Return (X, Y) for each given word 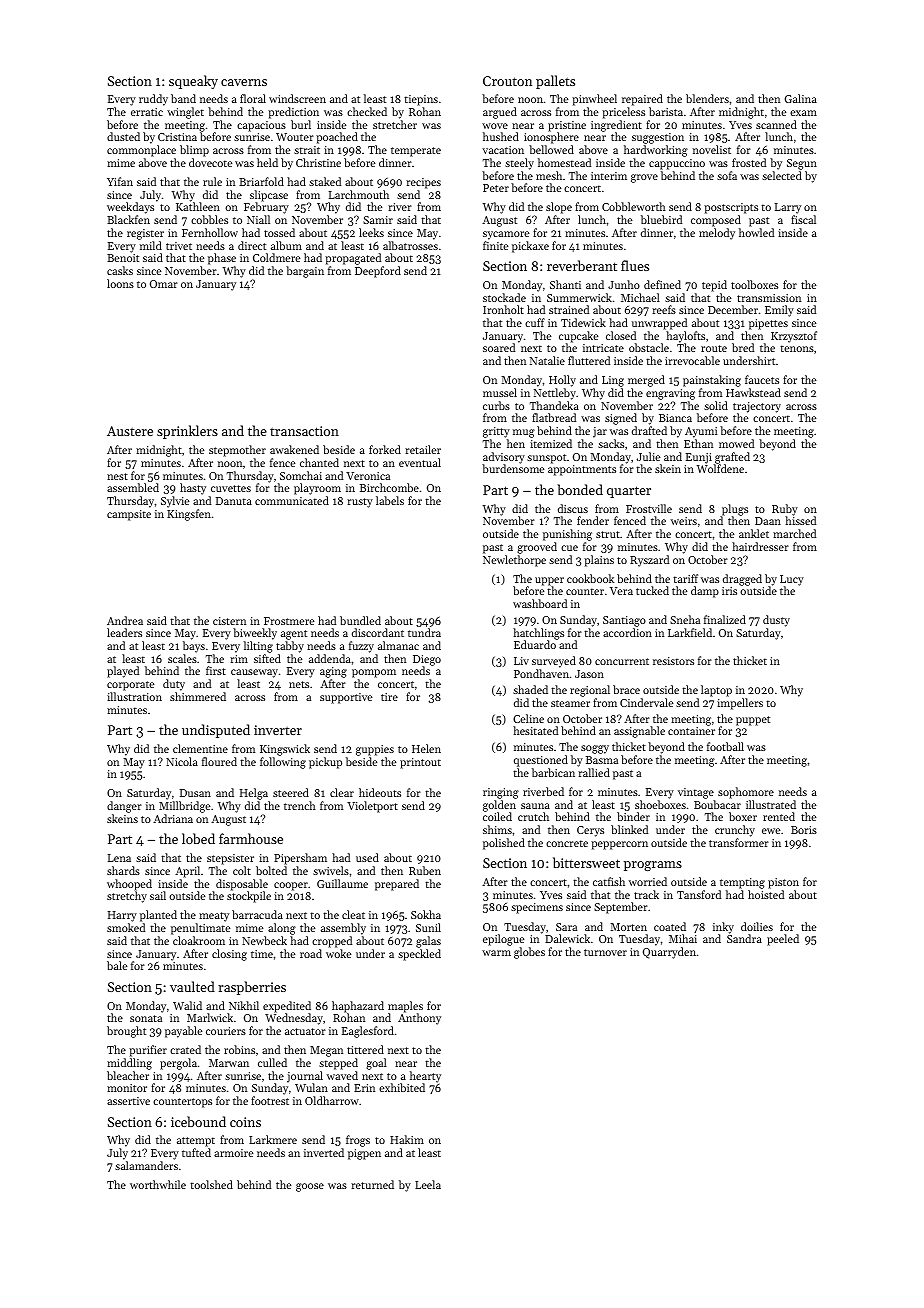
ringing (501, 793)
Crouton (507, 81)
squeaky (193, 82)
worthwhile (158, 1184)
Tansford (699, 894)
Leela (428, 1184)
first (216, 670)
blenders (707, 98)
